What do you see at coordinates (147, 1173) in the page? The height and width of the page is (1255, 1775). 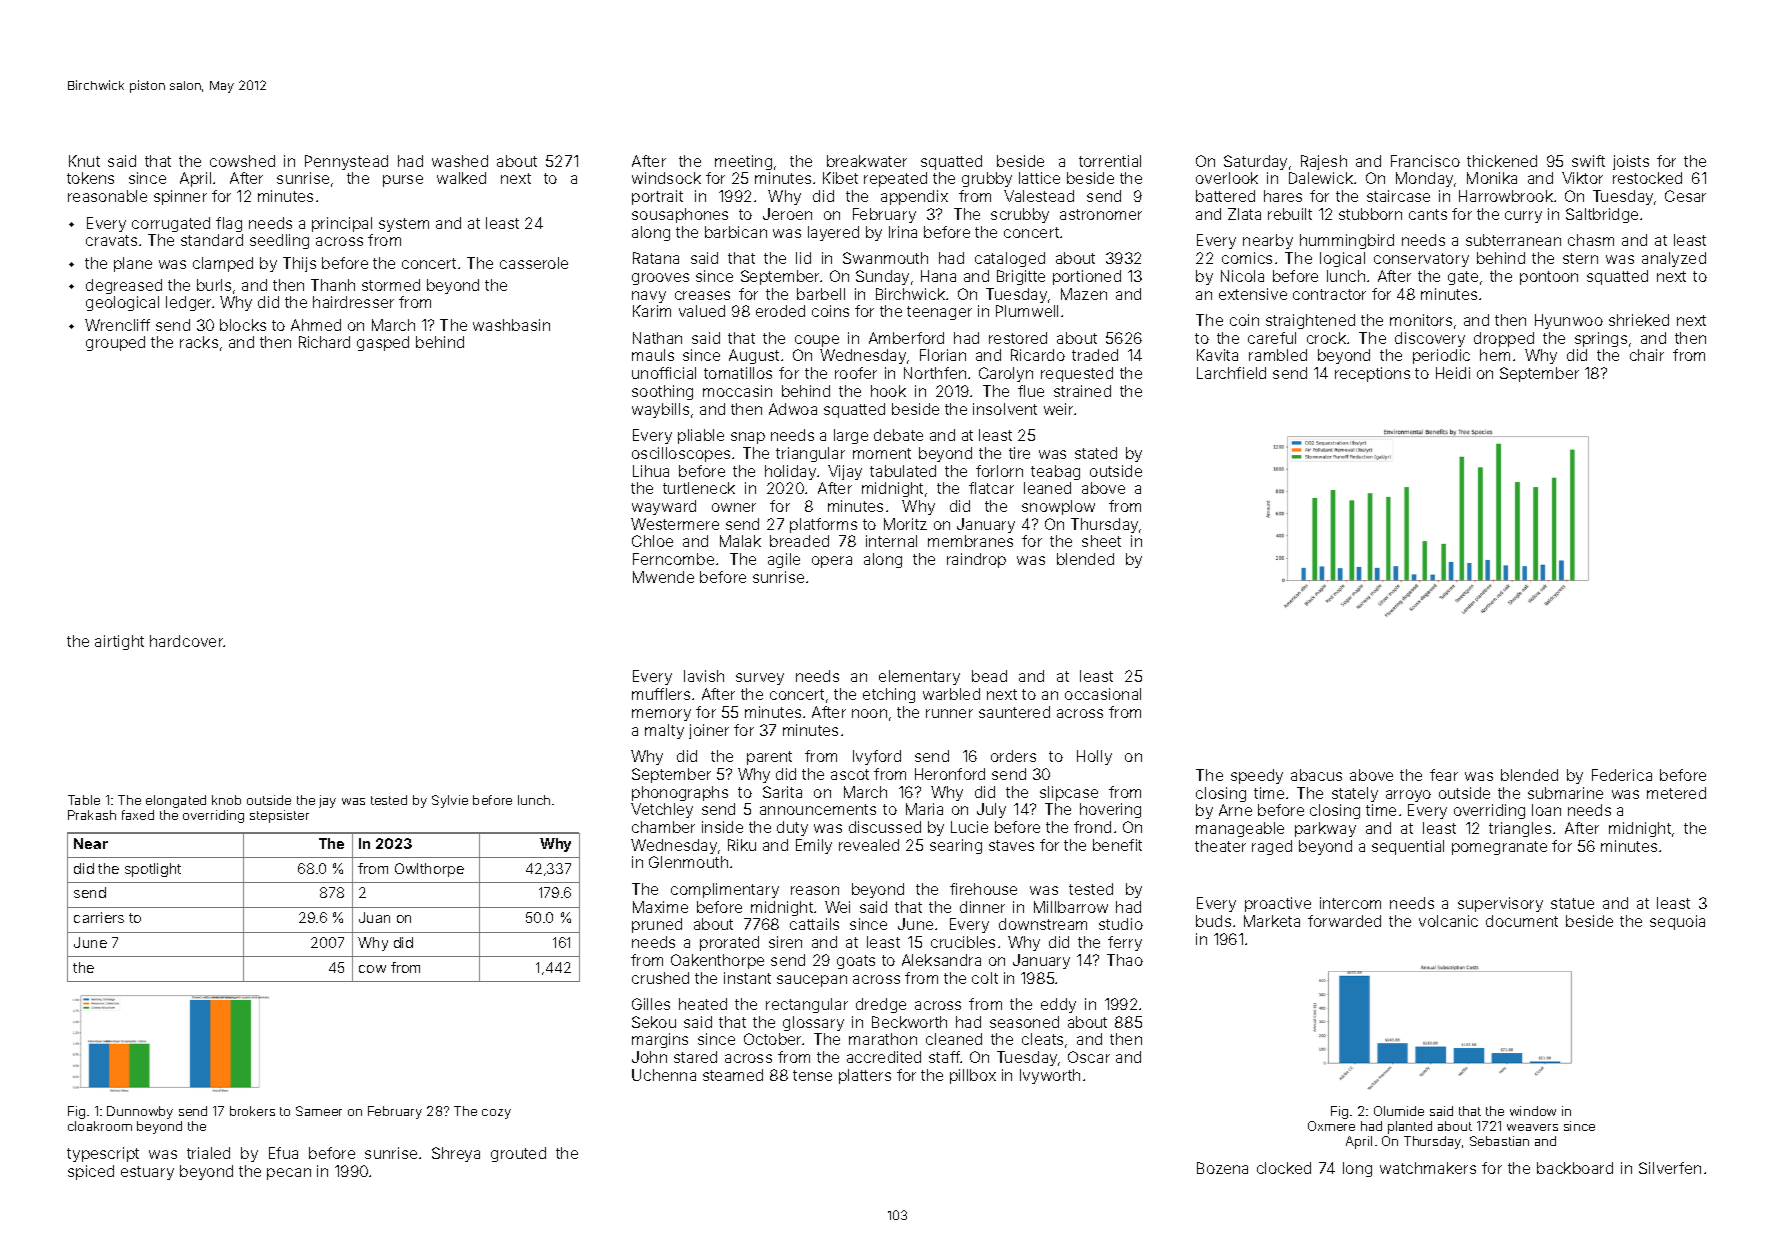 I see `estuary` at bounding box center [147, 1173].
